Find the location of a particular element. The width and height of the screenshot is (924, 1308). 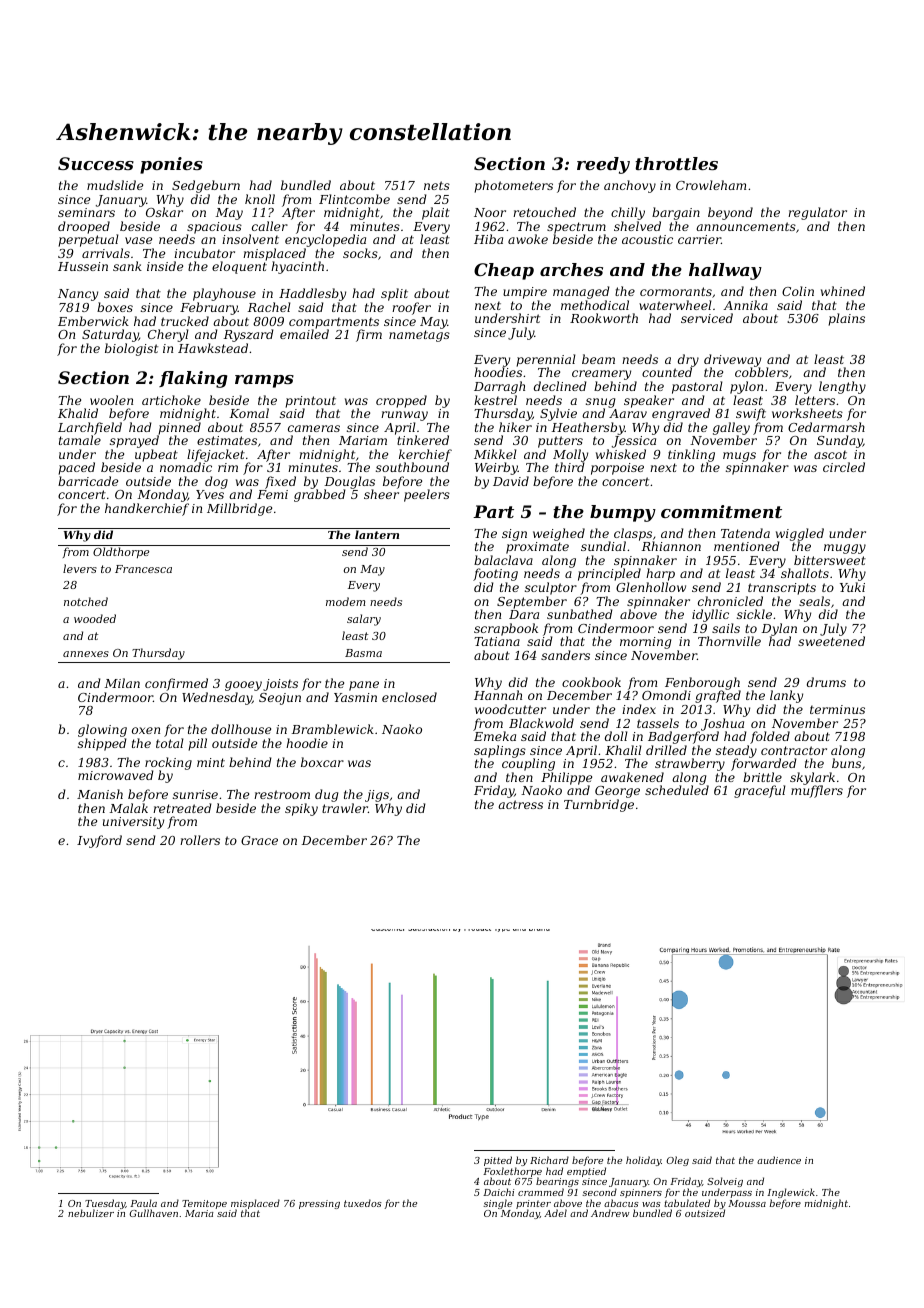

Inglewick is located at coordinates (791, 1193).
